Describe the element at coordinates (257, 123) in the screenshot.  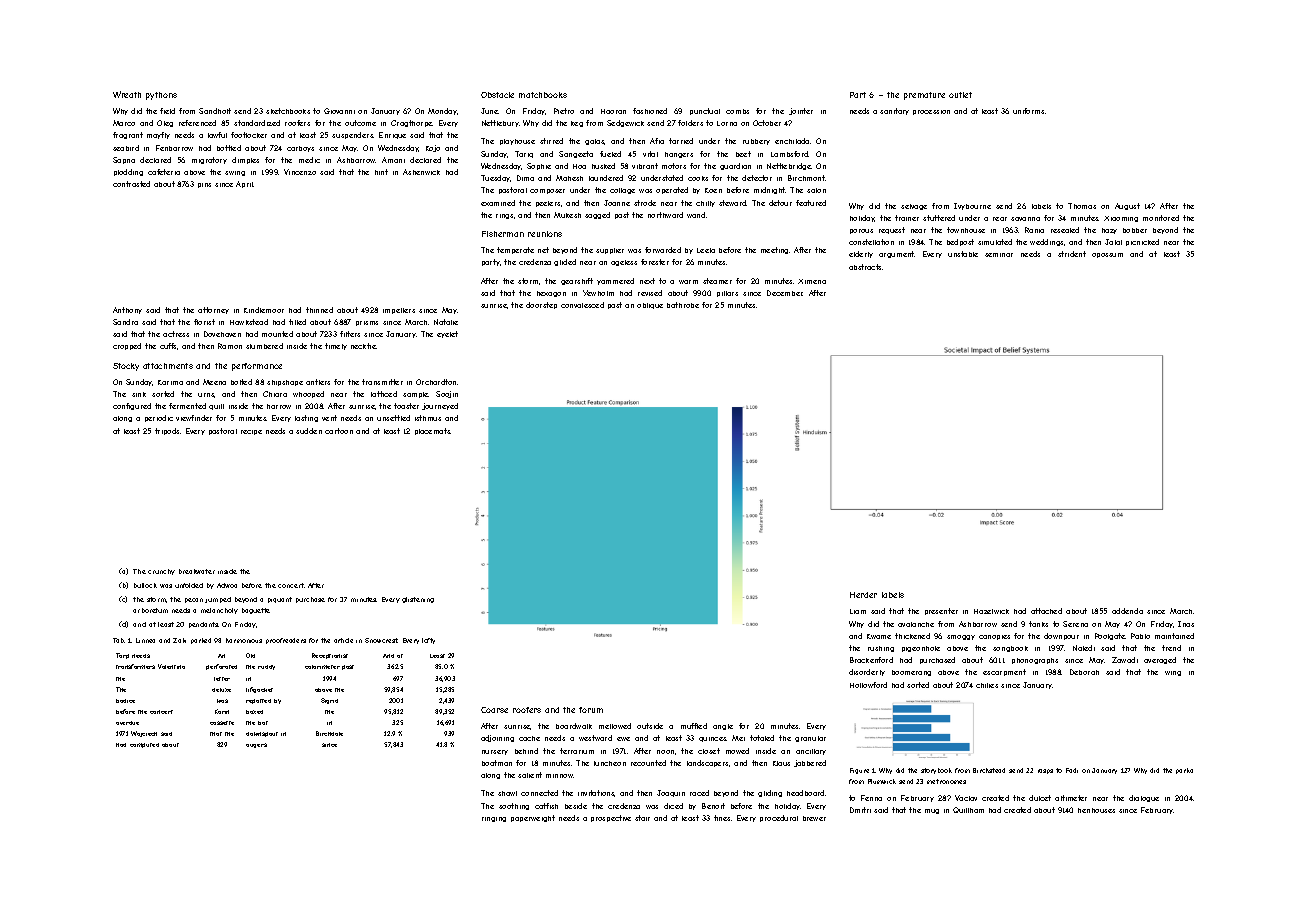
I see `standardized` at that location.
